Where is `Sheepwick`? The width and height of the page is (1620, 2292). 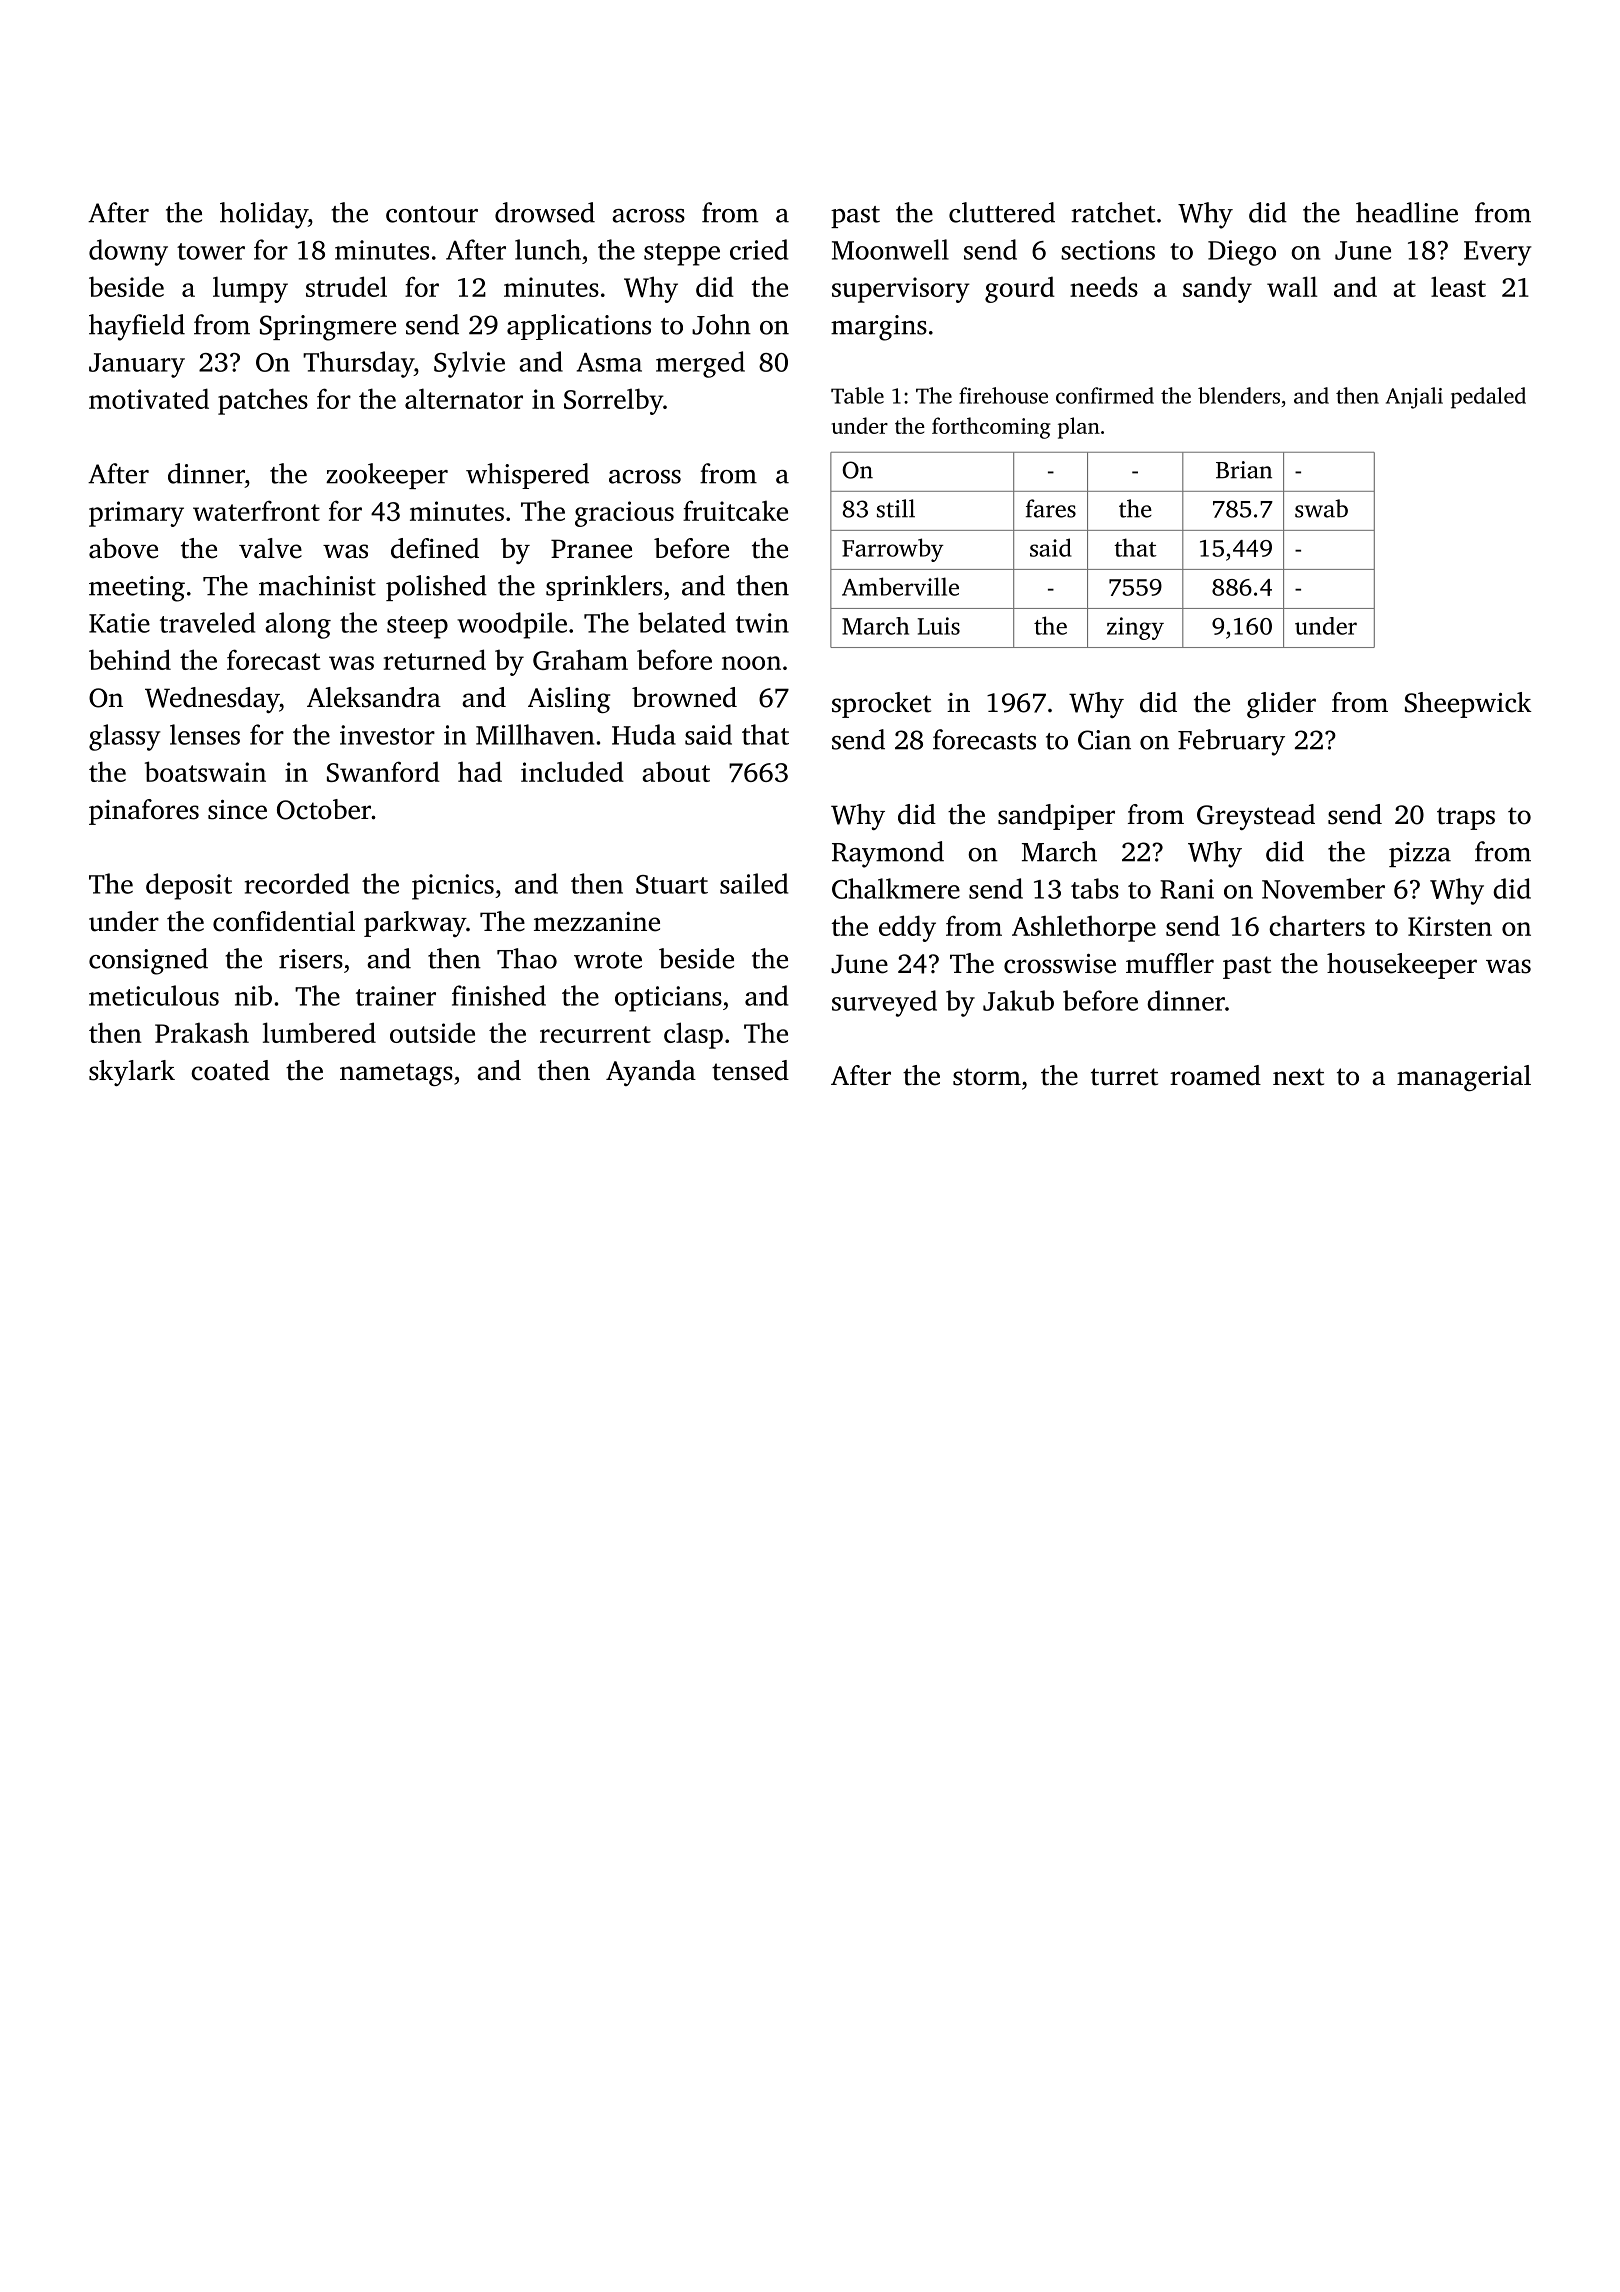
Sheepwick is located at coordinates (1468, 705).
